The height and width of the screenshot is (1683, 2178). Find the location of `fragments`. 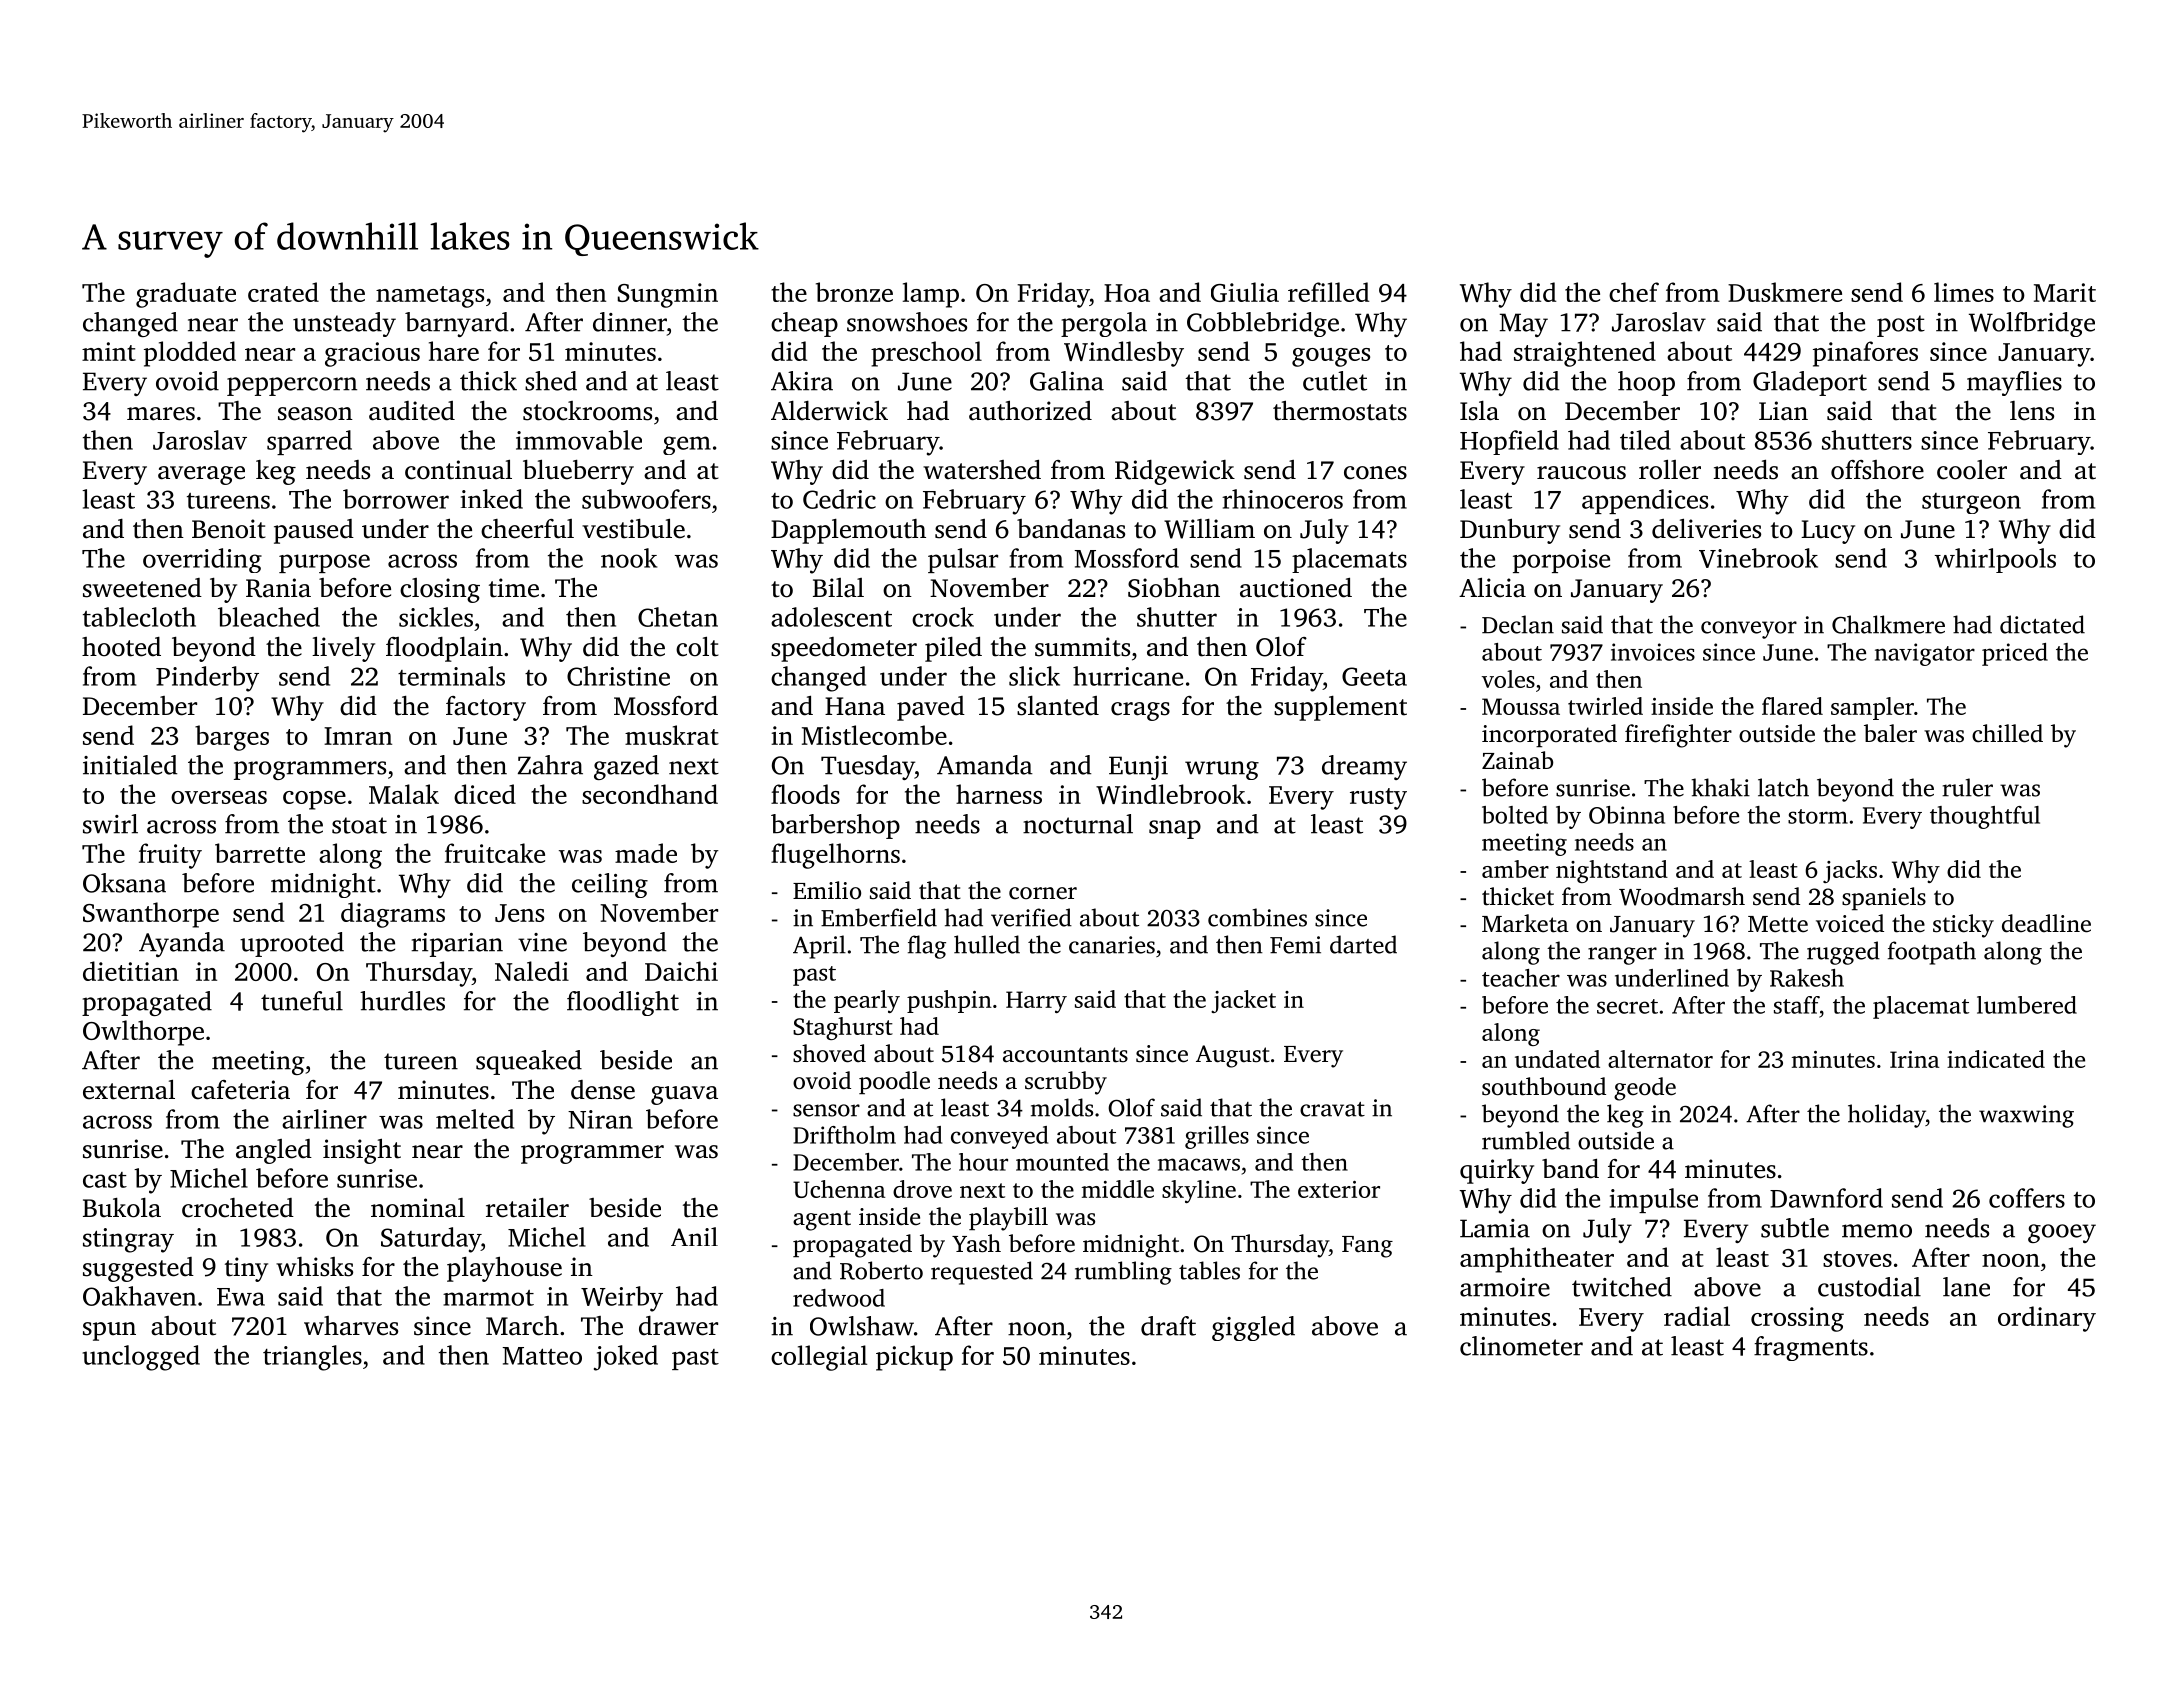

fragments is located at coordinates (1811, 1348).
